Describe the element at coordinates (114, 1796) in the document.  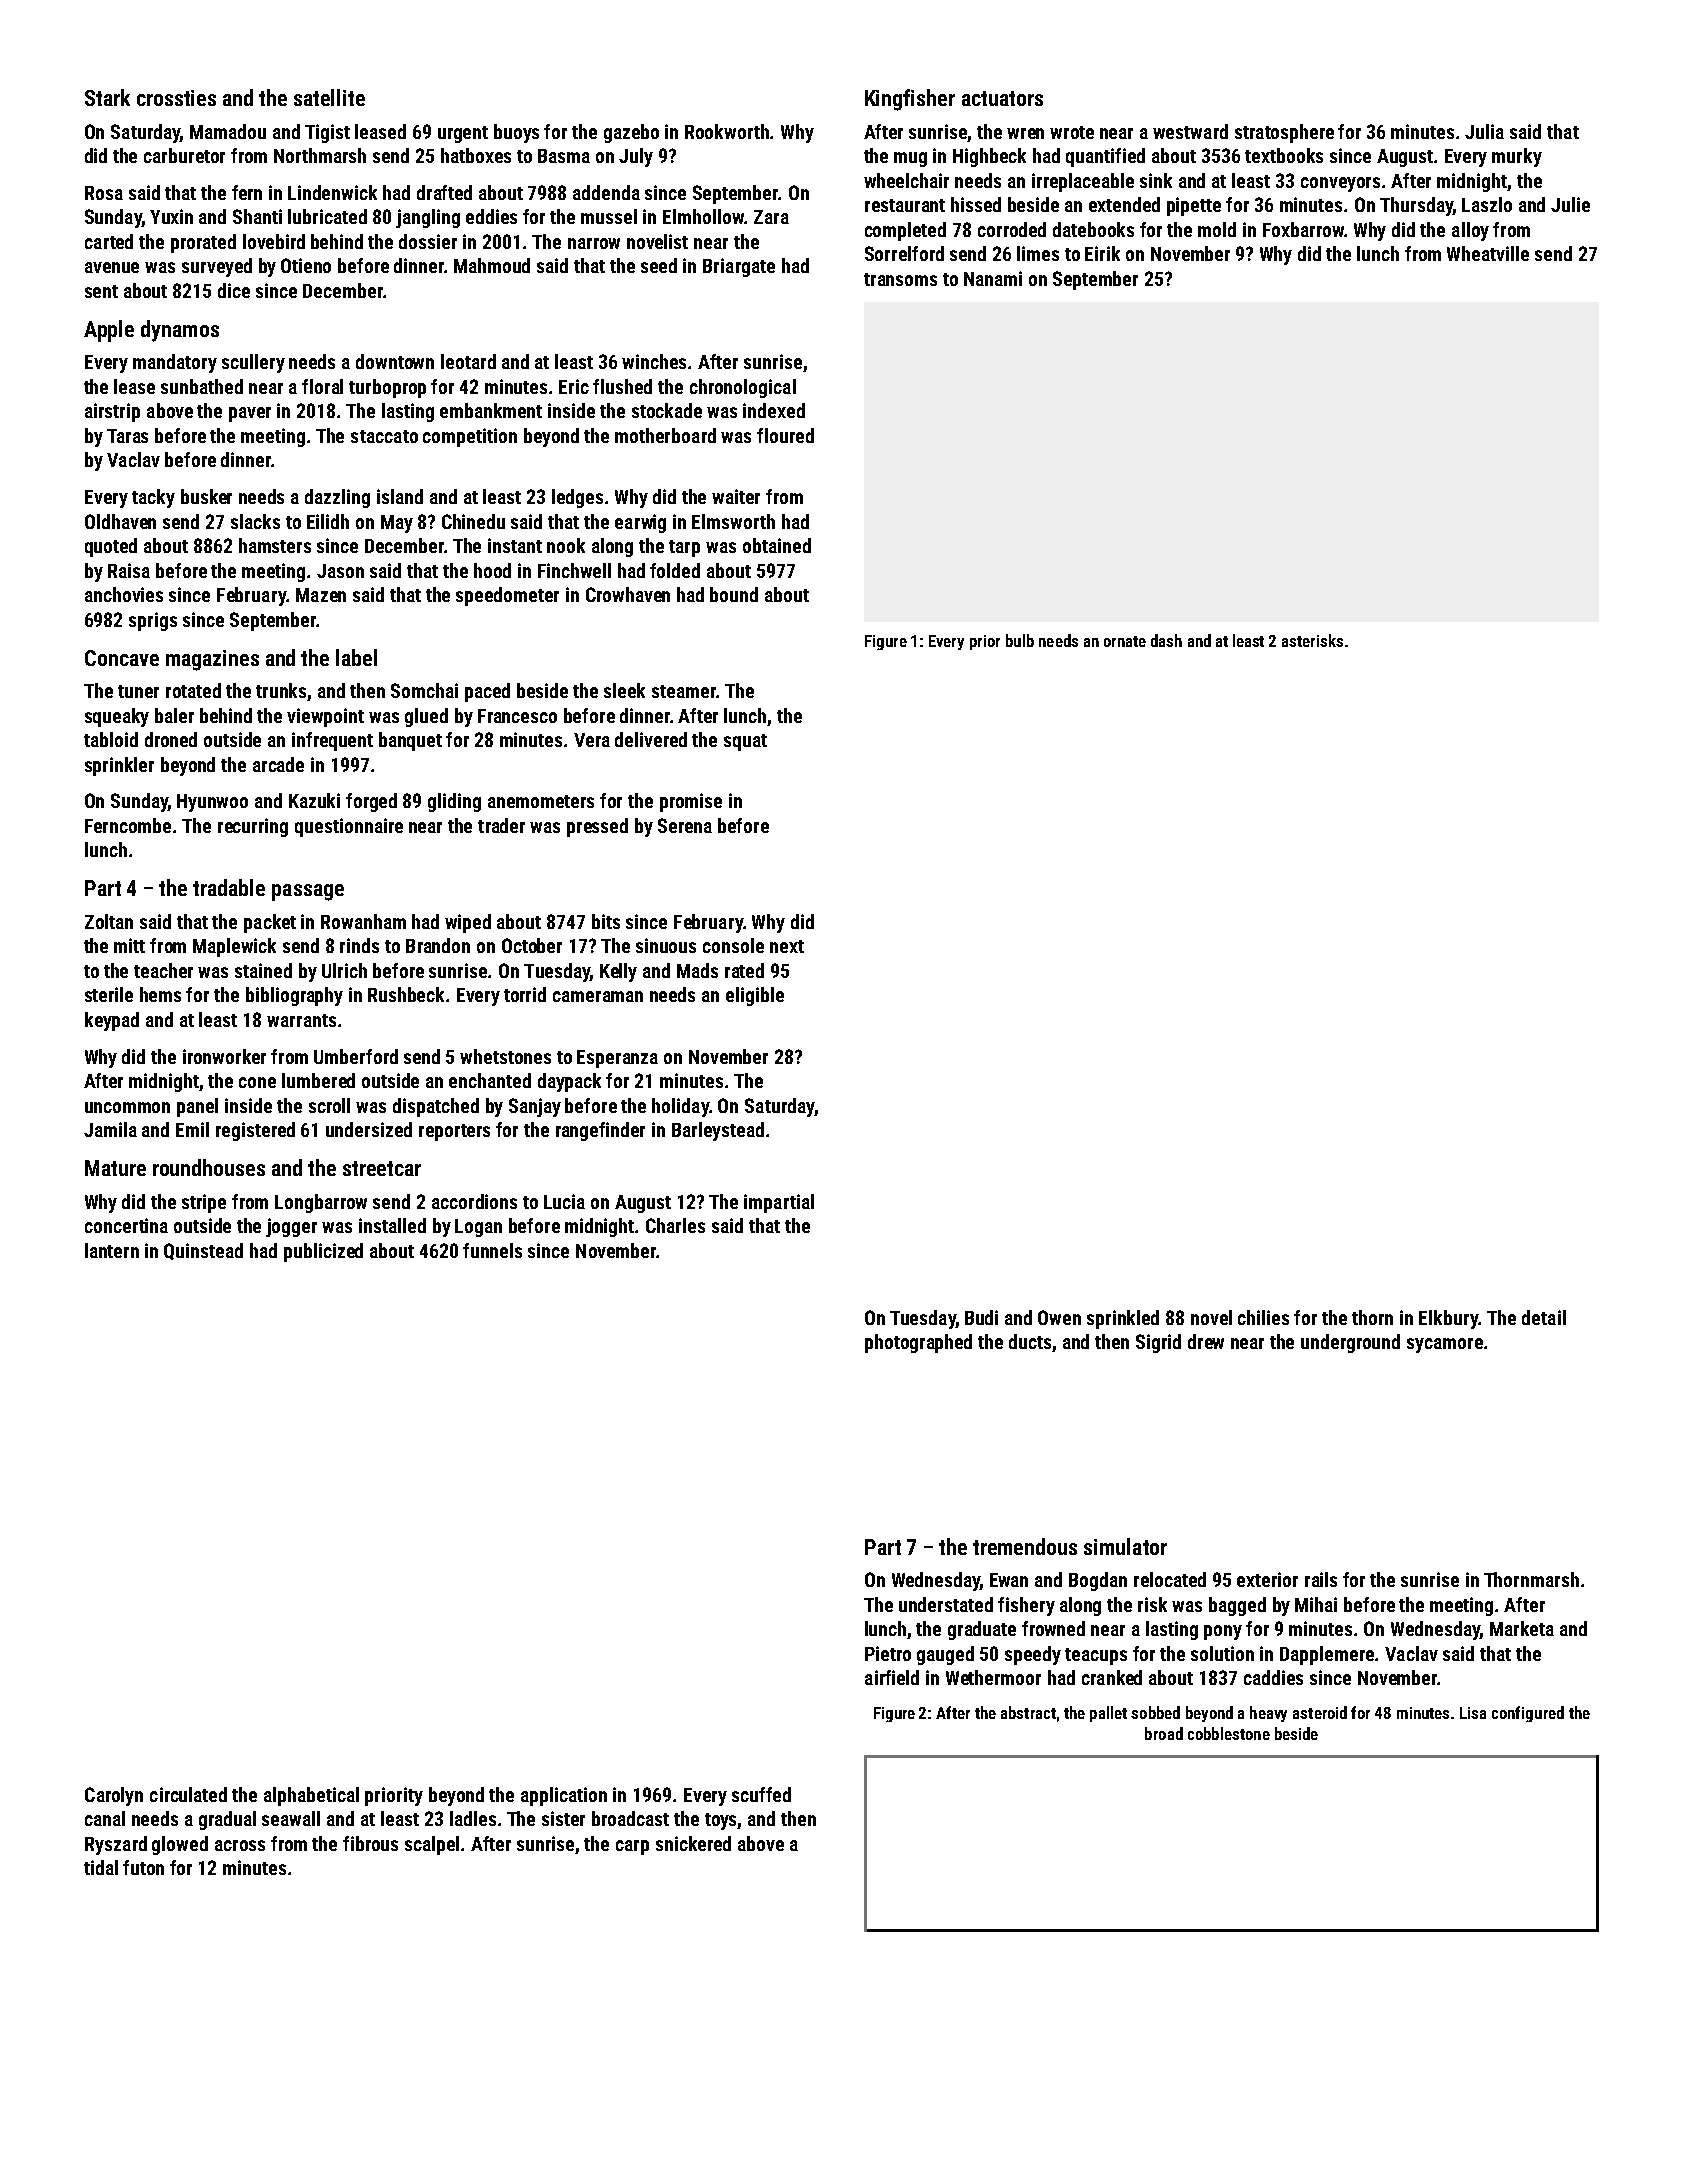
I see `Carolyn` at that location.
